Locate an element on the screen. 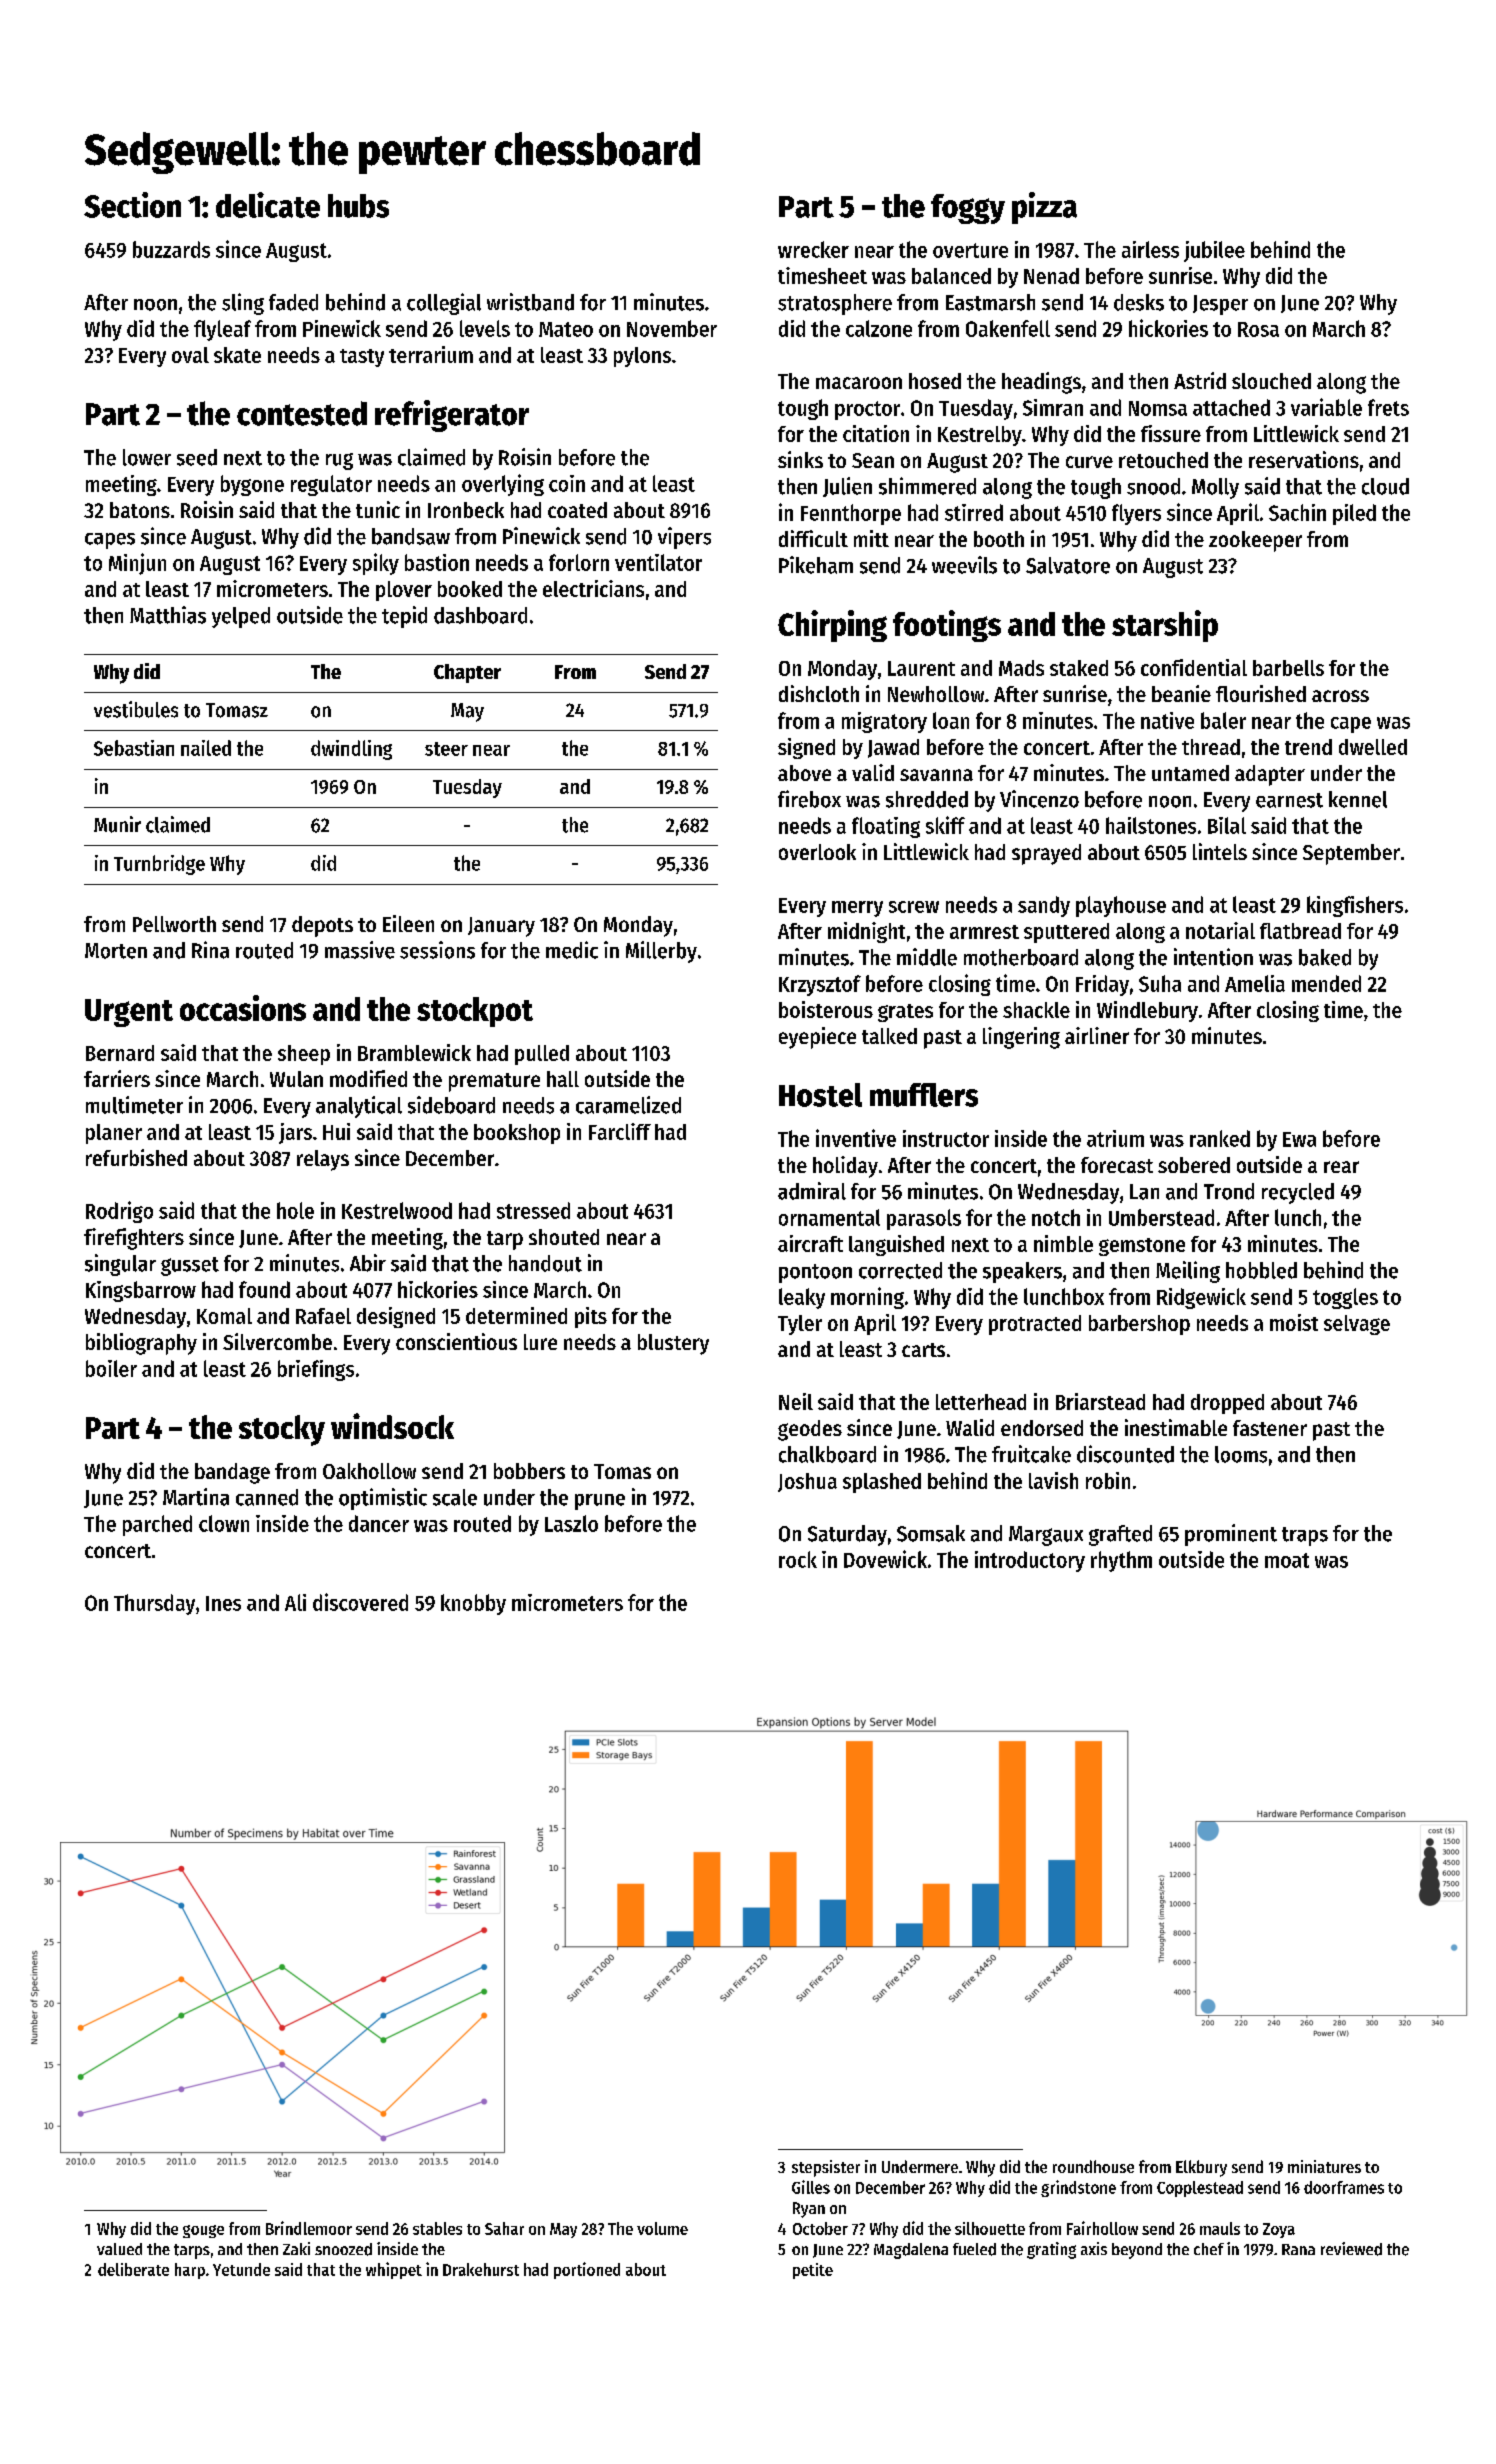  macaroon is located at coordinates (859, 383).
